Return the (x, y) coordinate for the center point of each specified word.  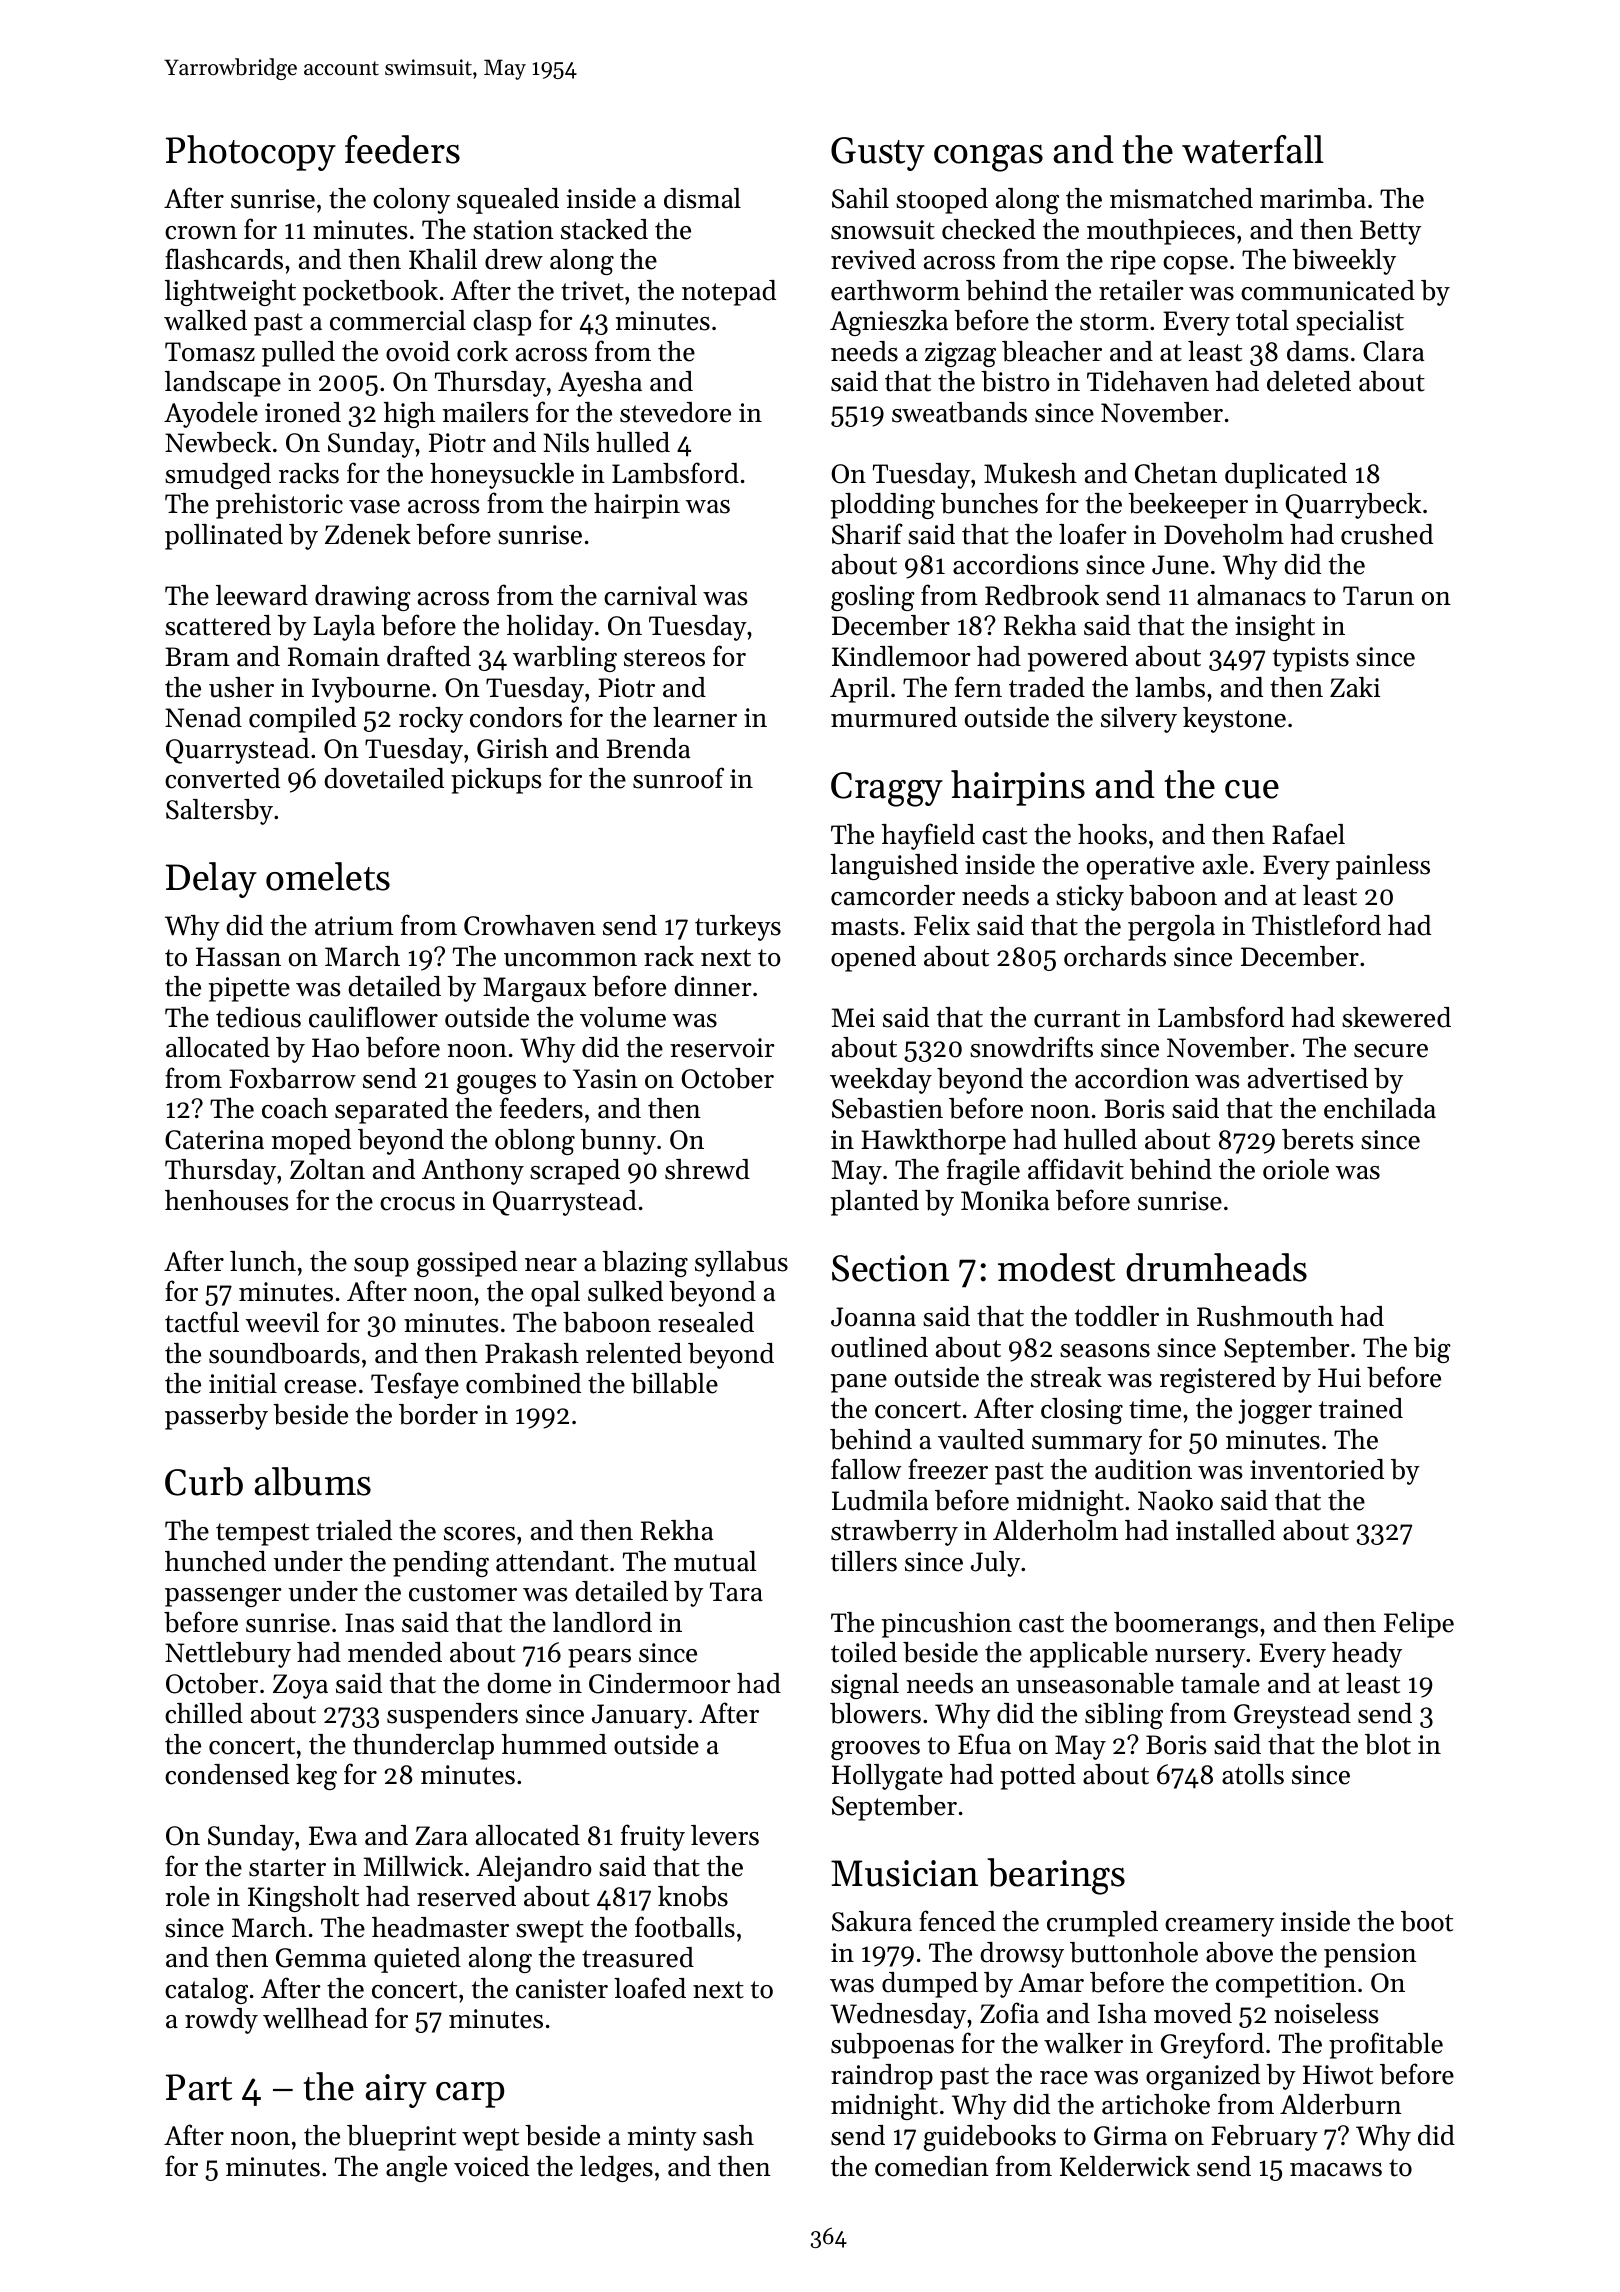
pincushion (947, 1625)
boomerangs (1186, 1625)
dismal (702, 198)
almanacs (1251, 595)
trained (1361, 1408)
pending (441, 1564)
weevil (282, 1322)
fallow (866, 1469)
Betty (1390, 232)
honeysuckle (502, 476)
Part (199, 2087)
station (513, 230)
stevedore (675, 412)
